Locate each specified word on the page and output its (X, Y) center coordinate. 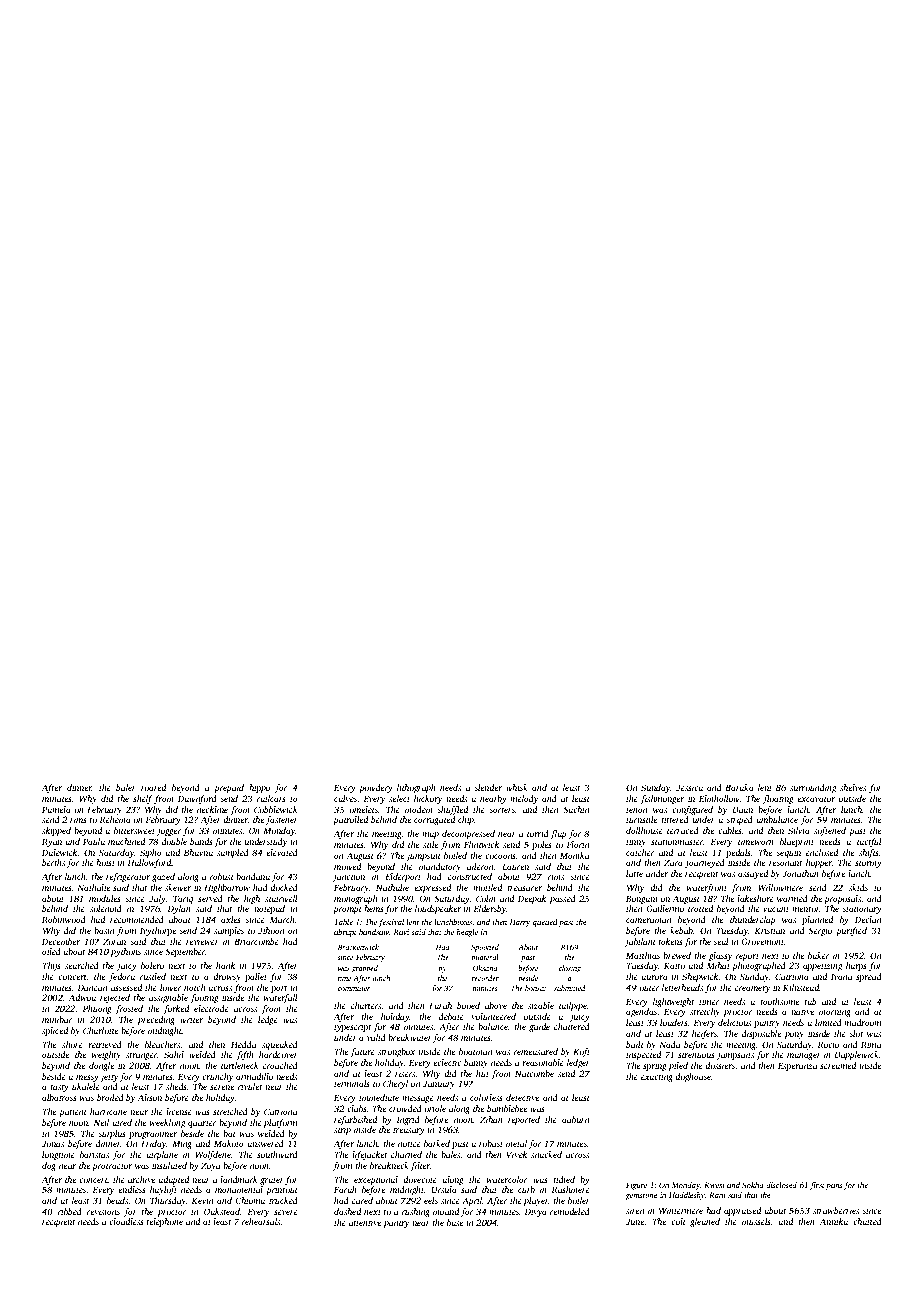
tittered (675, 819)
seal (721, 941)
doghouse (693, 1077)
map (430, 835)
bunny (476, 1063)
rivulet (250, 1086)
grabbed (365, 969)
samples (229, 931)
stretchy (705, 1012)
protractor (112, 1167)
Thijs (51, 966)
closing (570, 969)
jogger (169, 831)
